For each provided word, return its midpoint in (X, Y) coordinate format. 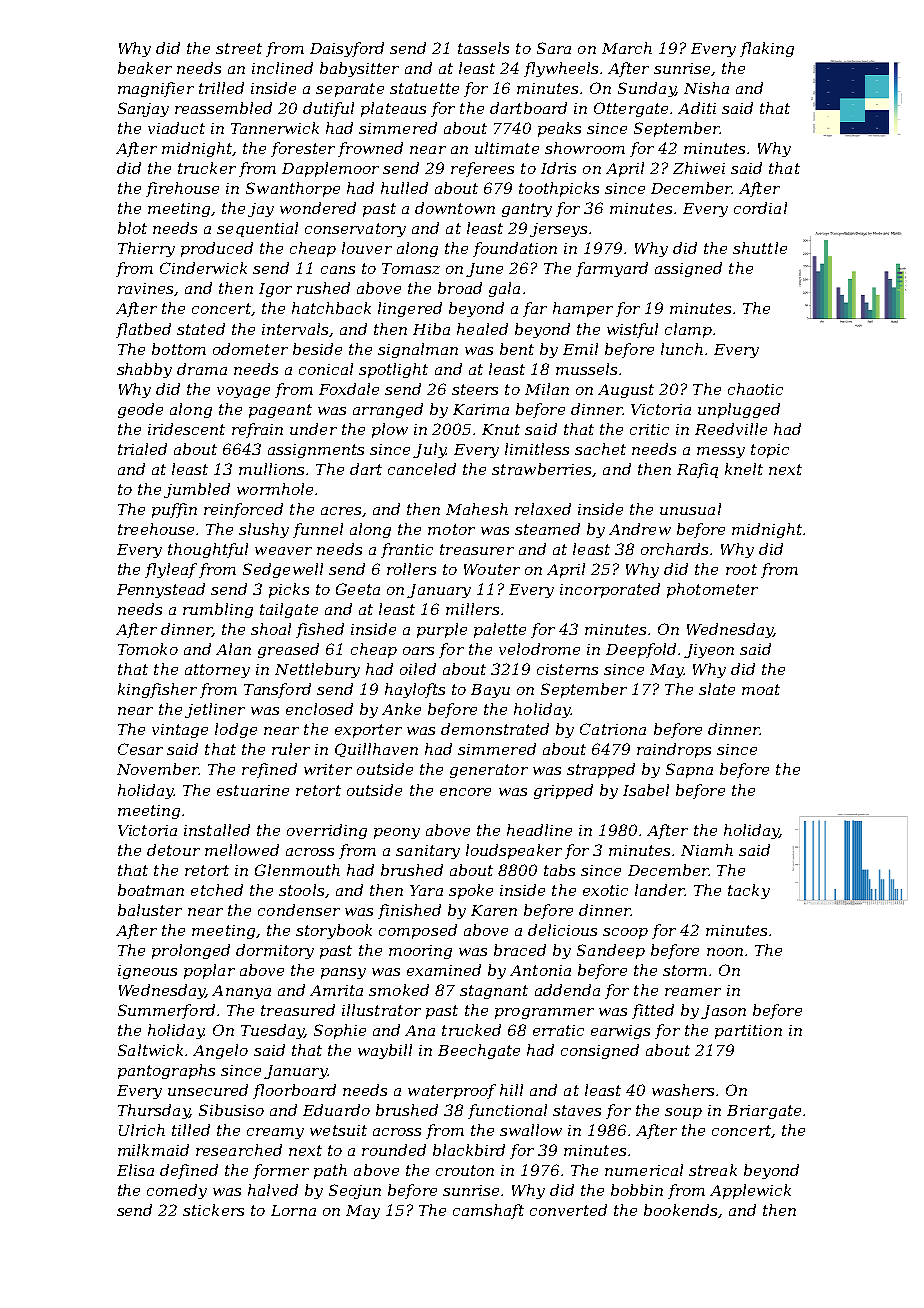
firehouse (182, 189)
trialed (142, 449)
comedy (177, 1191)
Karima (481, 409)
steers (475, 389)
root (741, 569)
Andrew (640, 529)
